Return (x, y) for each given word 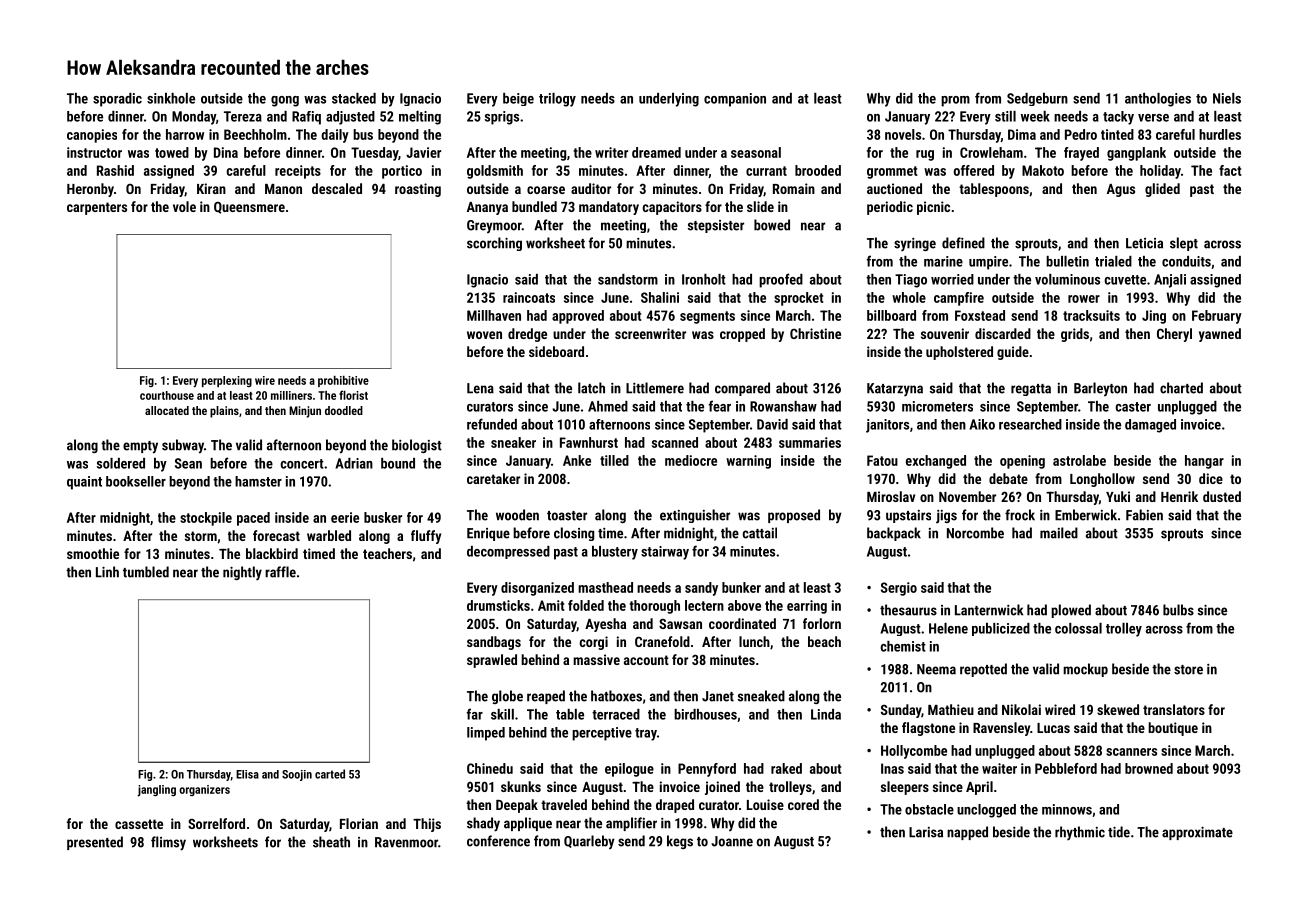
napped (967, 833)
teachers (387, 553)
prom (955, 101)
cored (803, 804)
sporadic (117, 100)
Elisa (247, 774)
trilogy (557, 100)
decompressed (508, 552)
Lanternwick (989, 610)
